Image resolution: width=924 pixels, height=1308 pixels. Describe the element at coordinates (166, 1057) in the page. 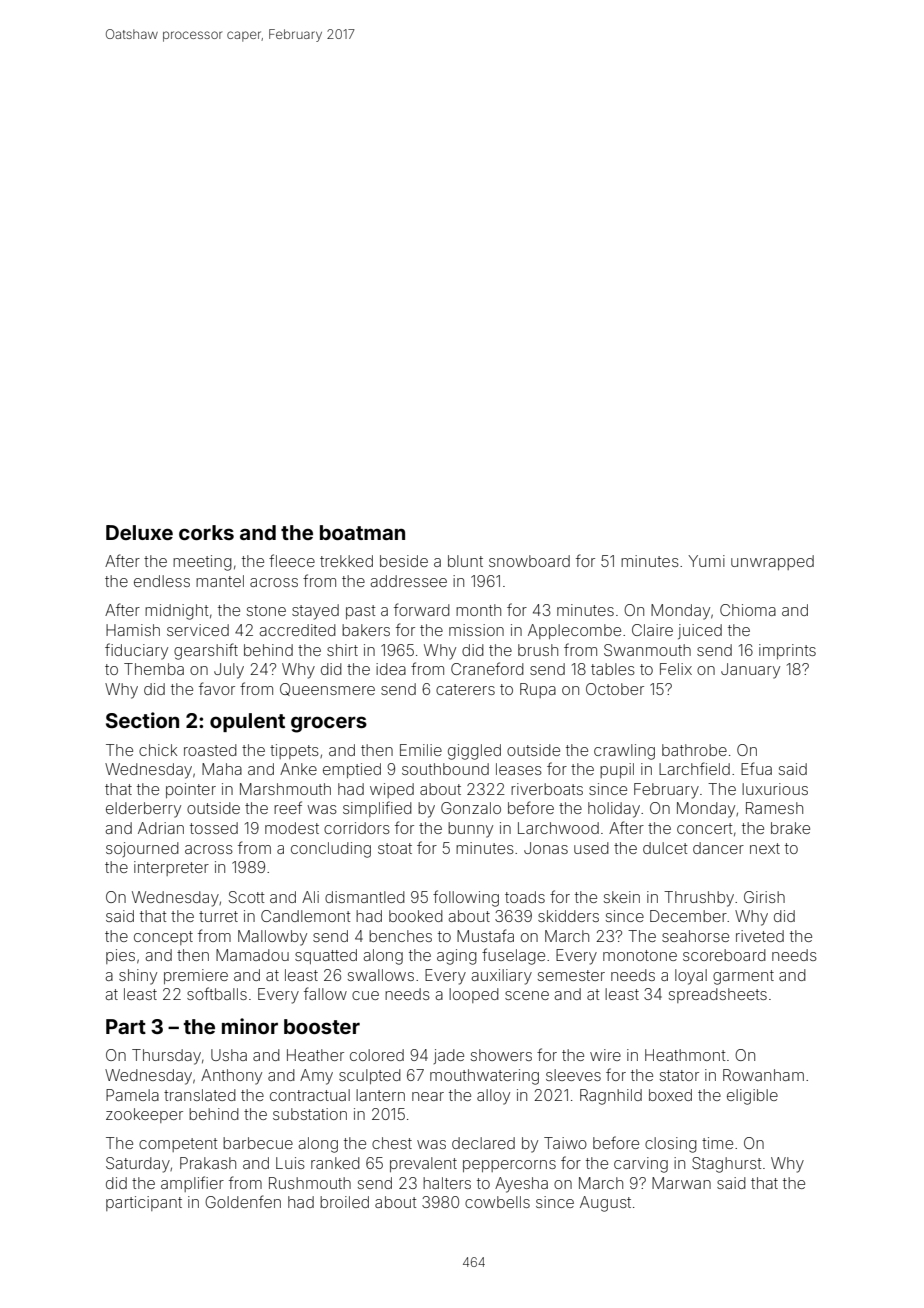

I see `Thursday` at that location.
